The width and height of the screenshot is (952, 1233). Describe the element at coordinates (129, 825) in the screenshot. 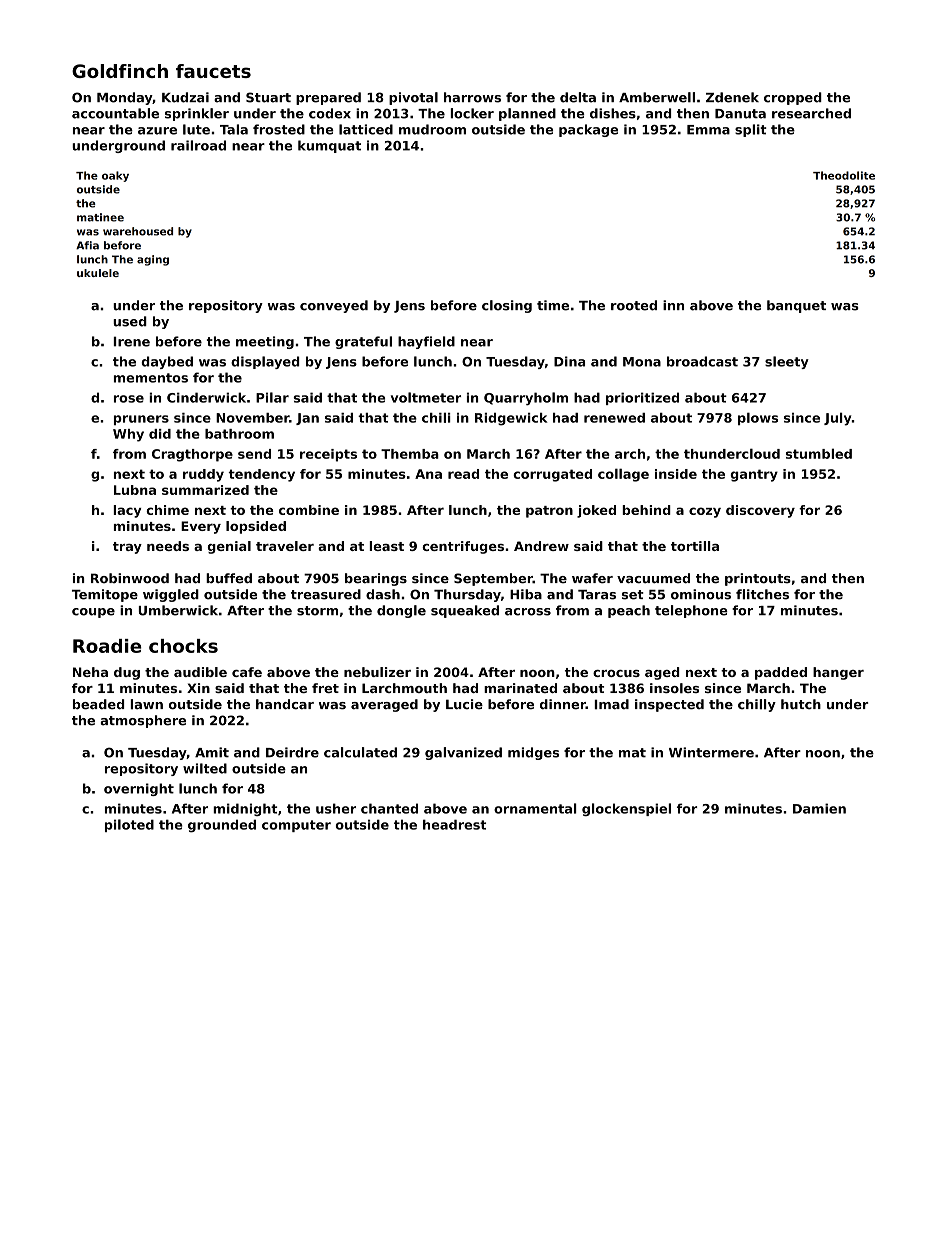

I see `piloted` at that location.
